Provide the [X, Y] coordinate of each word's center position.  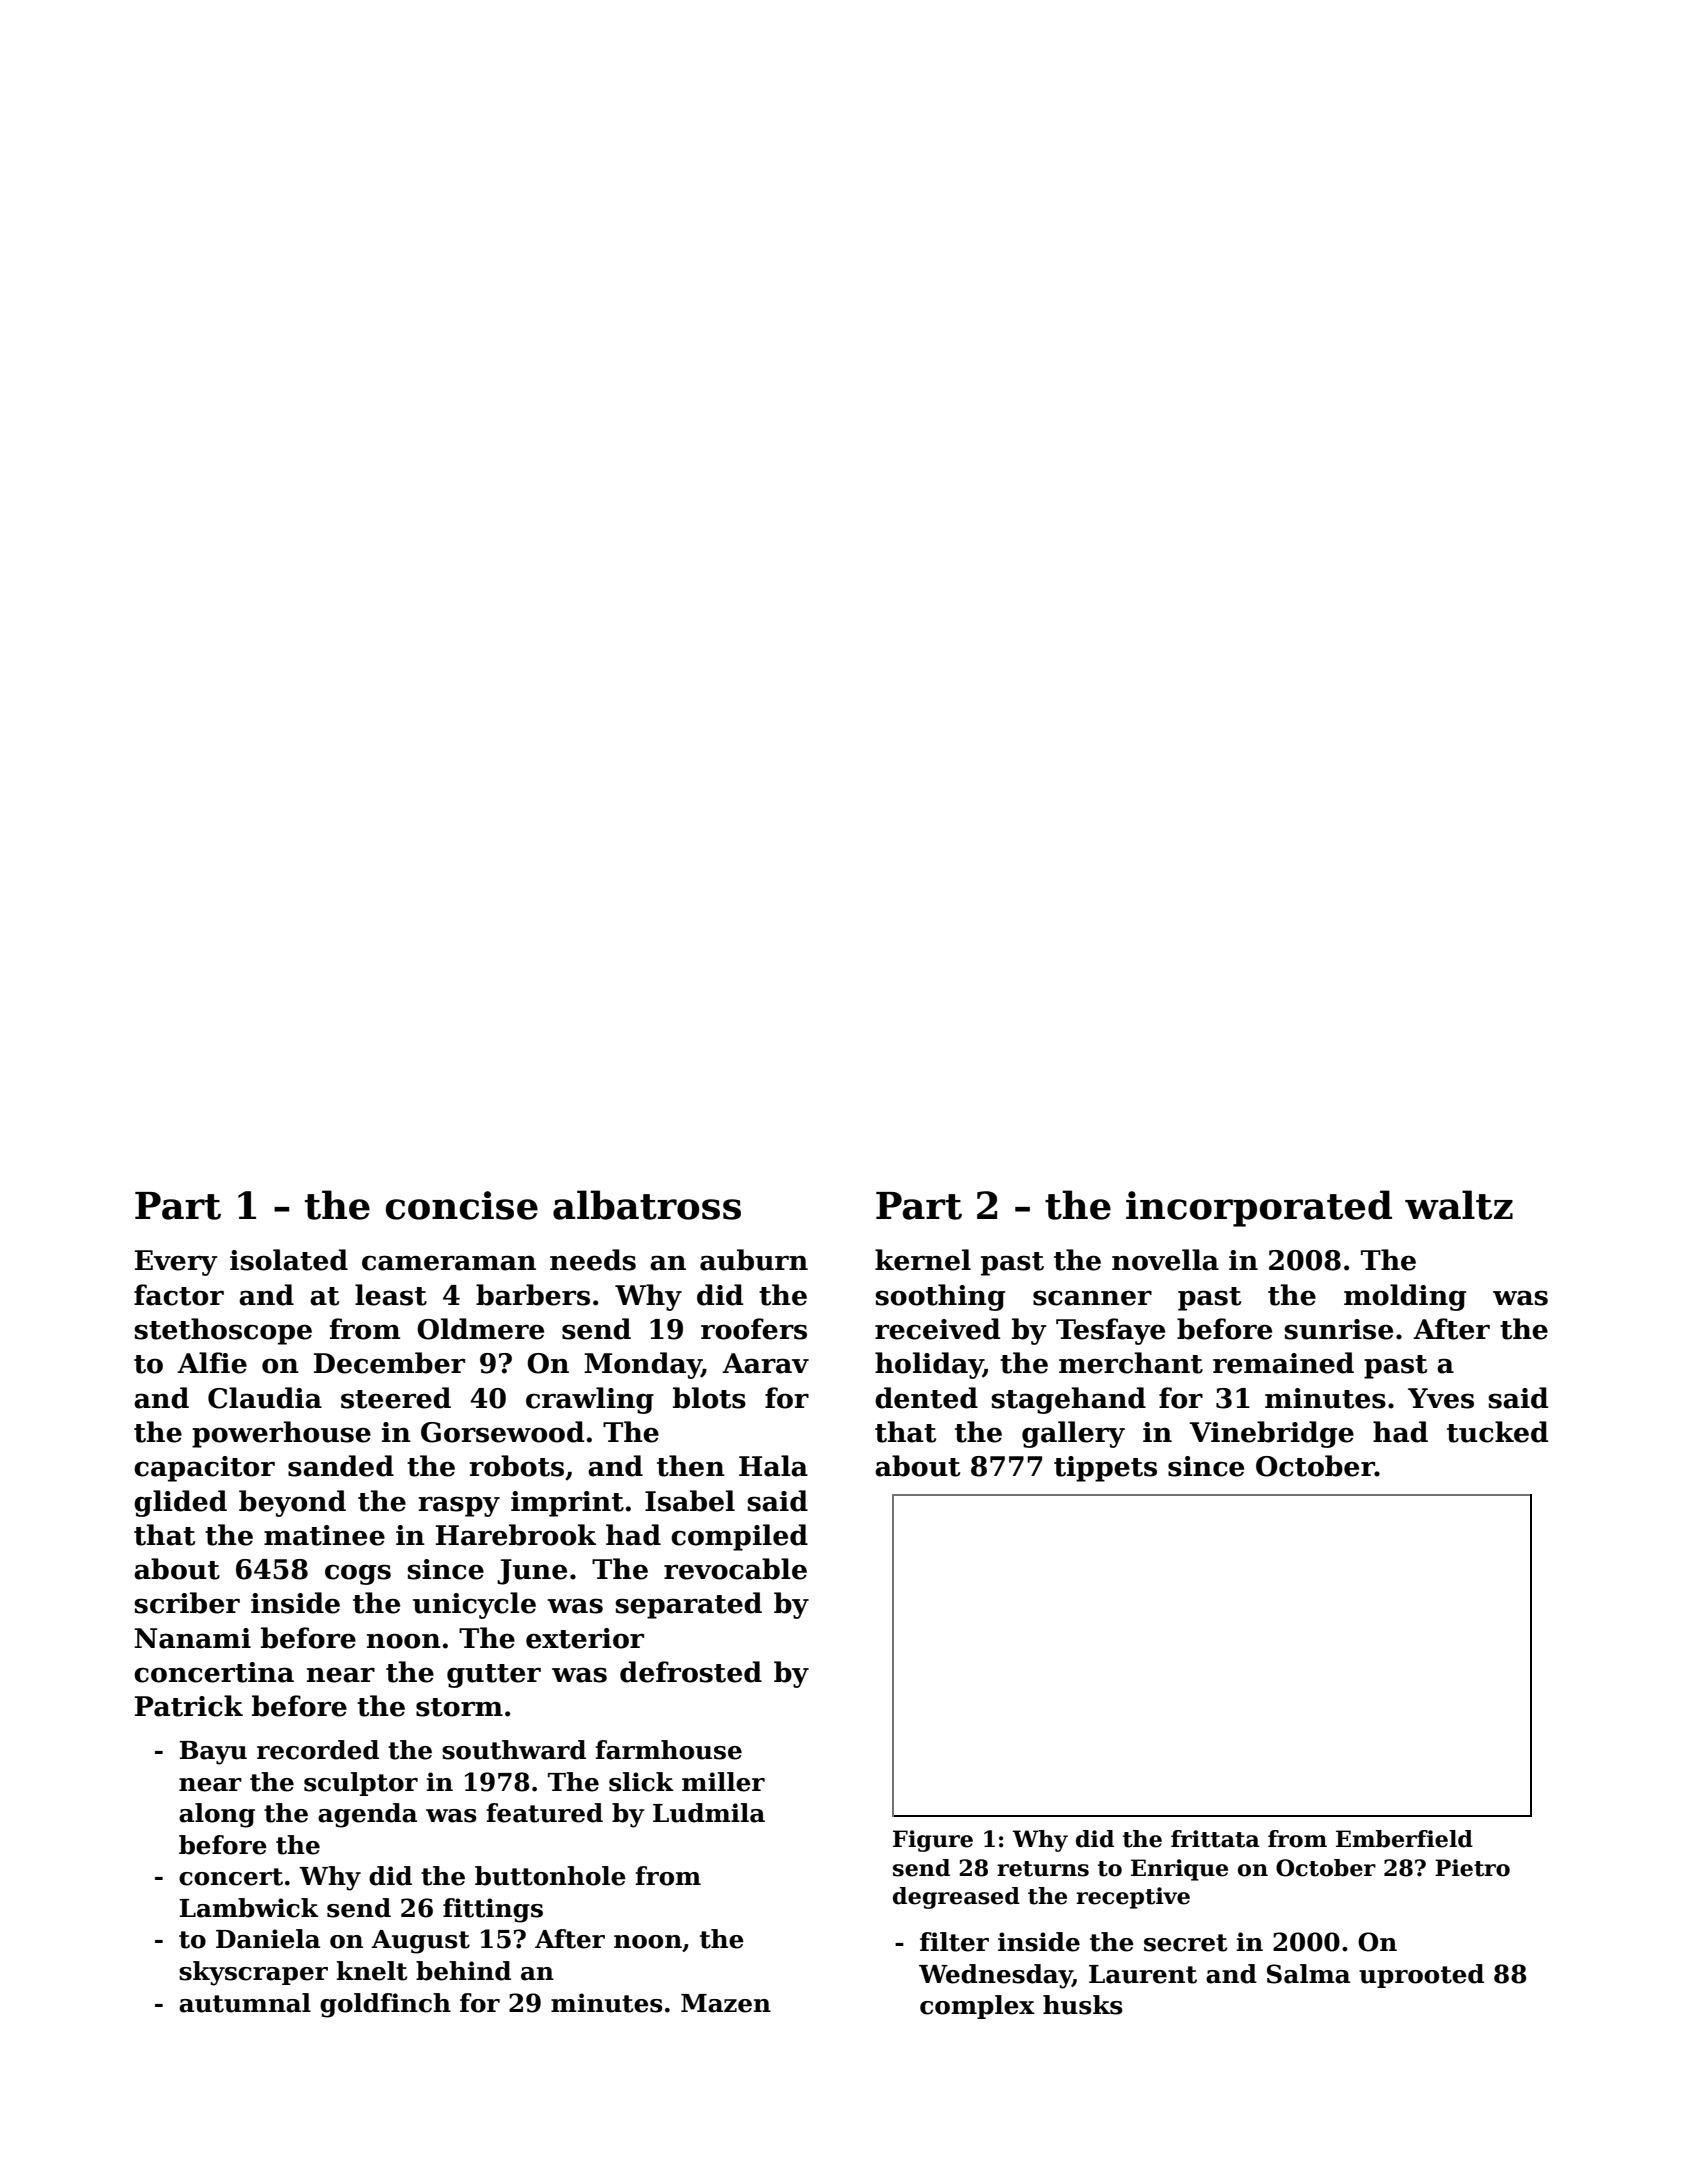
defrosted [691, 1672]
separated [689, 1605]
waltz [1459, 1205]
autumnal [245, 2003]
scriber [187, 1603]
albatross [647, 1205]
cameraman [449, 1263]
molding [1405, 1297]
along [217, 1815]
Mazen [726, 2003]
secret [1186, 1943]
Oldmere [480, 1329]
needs [593, 1260]
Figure [933, 1841]
